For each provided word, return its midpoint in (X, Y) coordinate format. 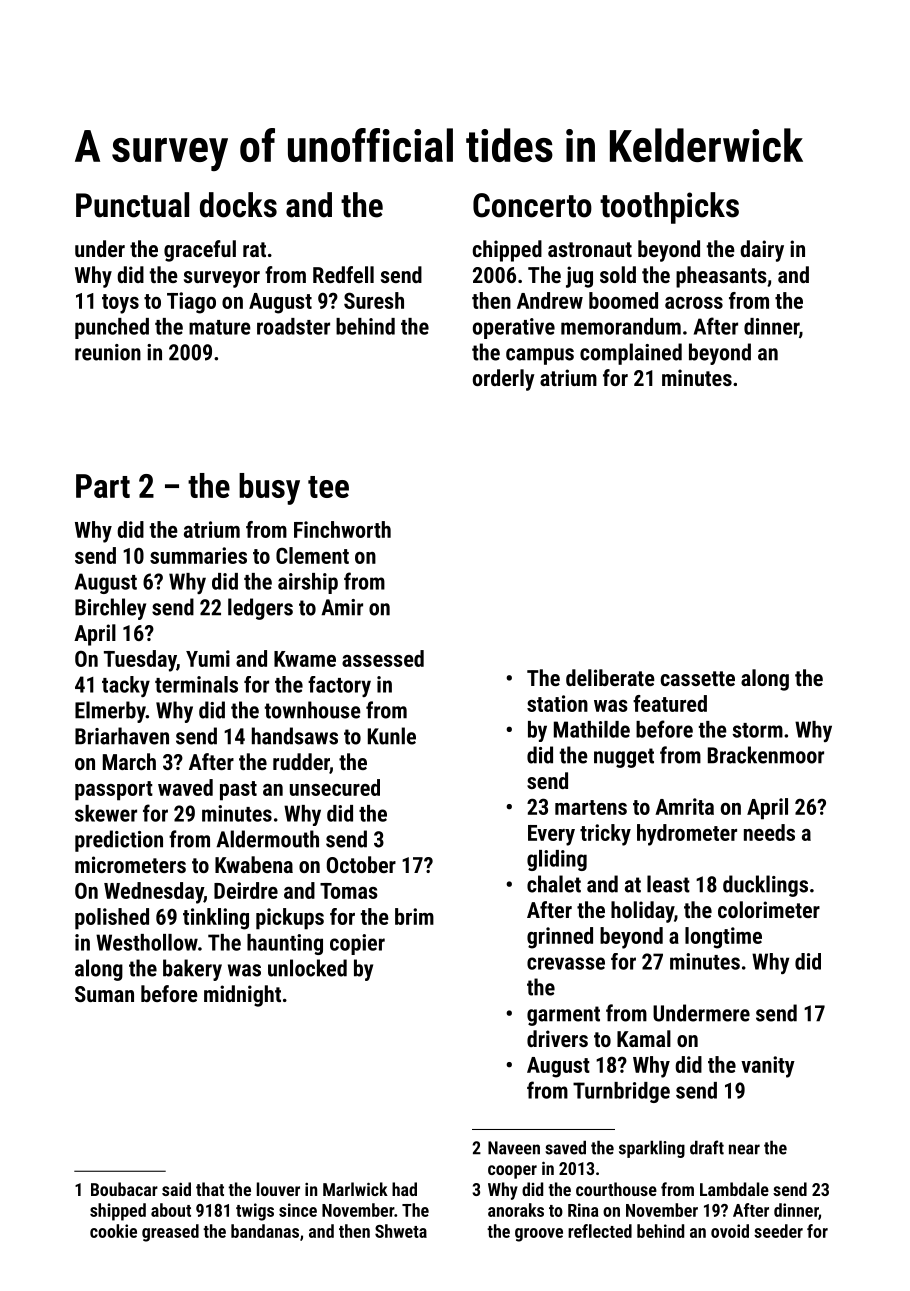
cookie (113, 1231)
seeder (778, 1231)
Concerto (532, 205)
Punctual (132, 205)
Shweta (401, 1231)
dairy (762, 251)
